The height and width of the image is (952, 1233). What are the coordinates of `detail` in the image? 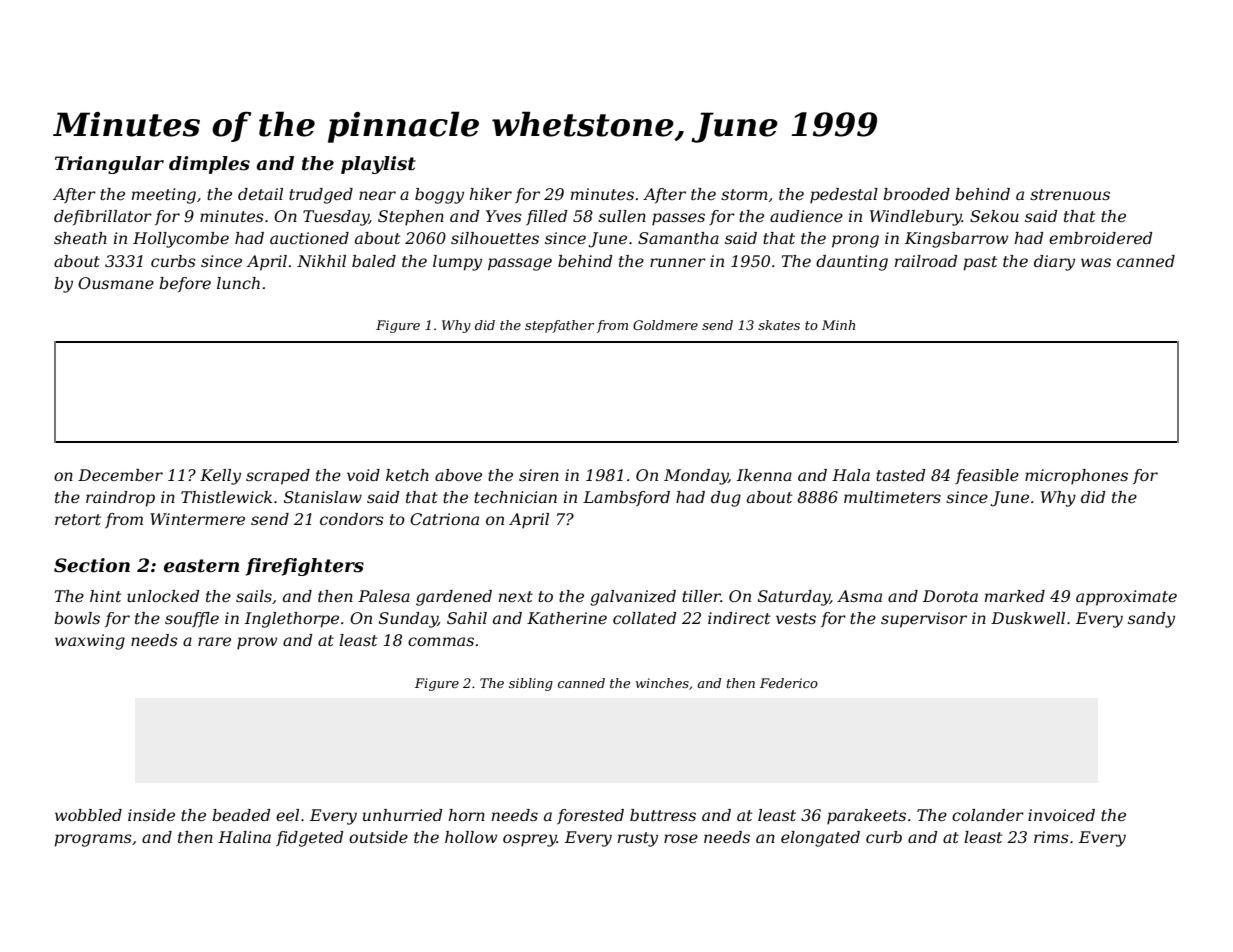 It's located at (260, 194).
